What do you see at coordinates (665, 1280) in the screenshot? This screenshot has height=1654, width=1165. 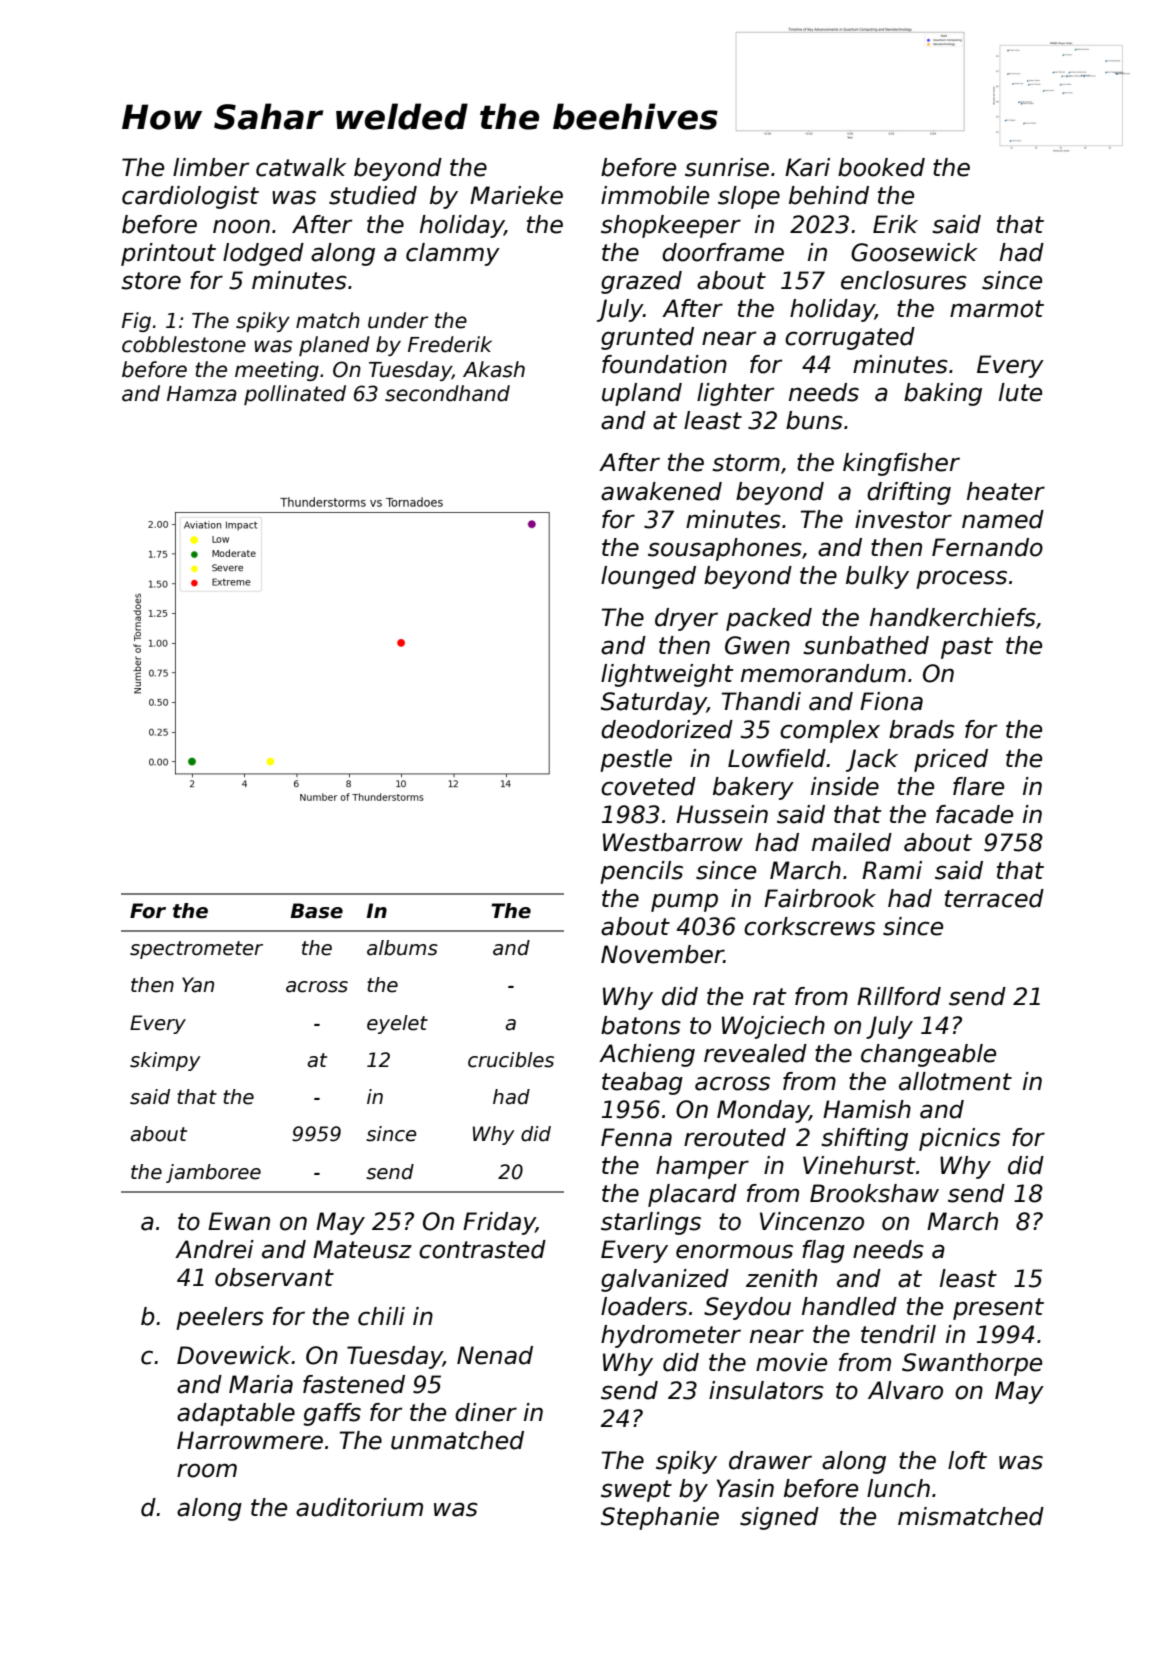 I see `galvanized` at bounding box center [665, 1280].
